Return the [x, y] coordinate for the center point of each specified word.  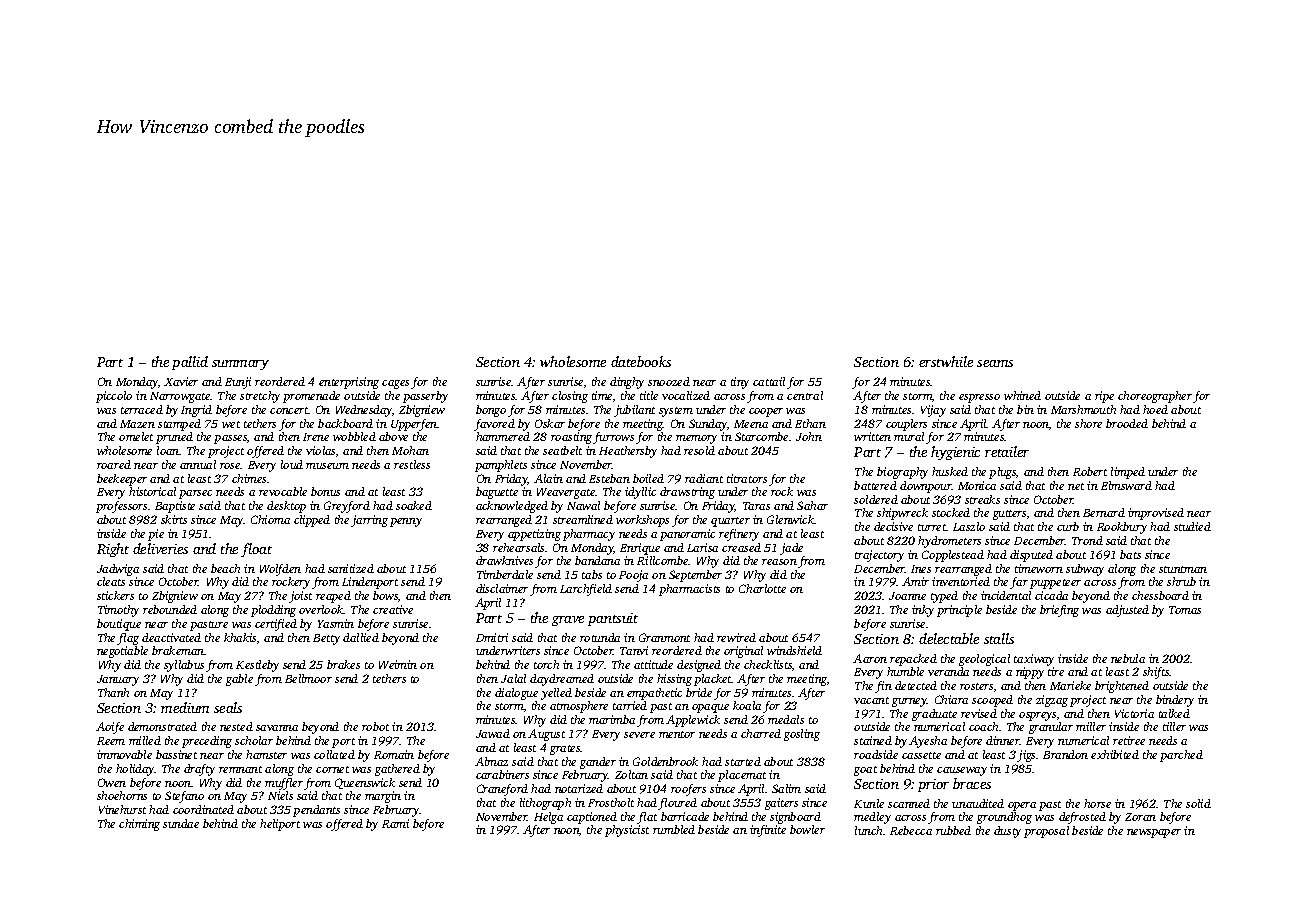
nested [236, 726]
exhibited [1115, 754]
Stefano [184, 797]
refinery [739, 535]
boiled [648, 478]
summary [240, 365]
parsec [195, 494]
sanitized [351, 568]
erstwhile [946, 361]
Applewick [693, 721]
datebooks [641, 361]
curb [1068, 526]
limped [1128, 473]
